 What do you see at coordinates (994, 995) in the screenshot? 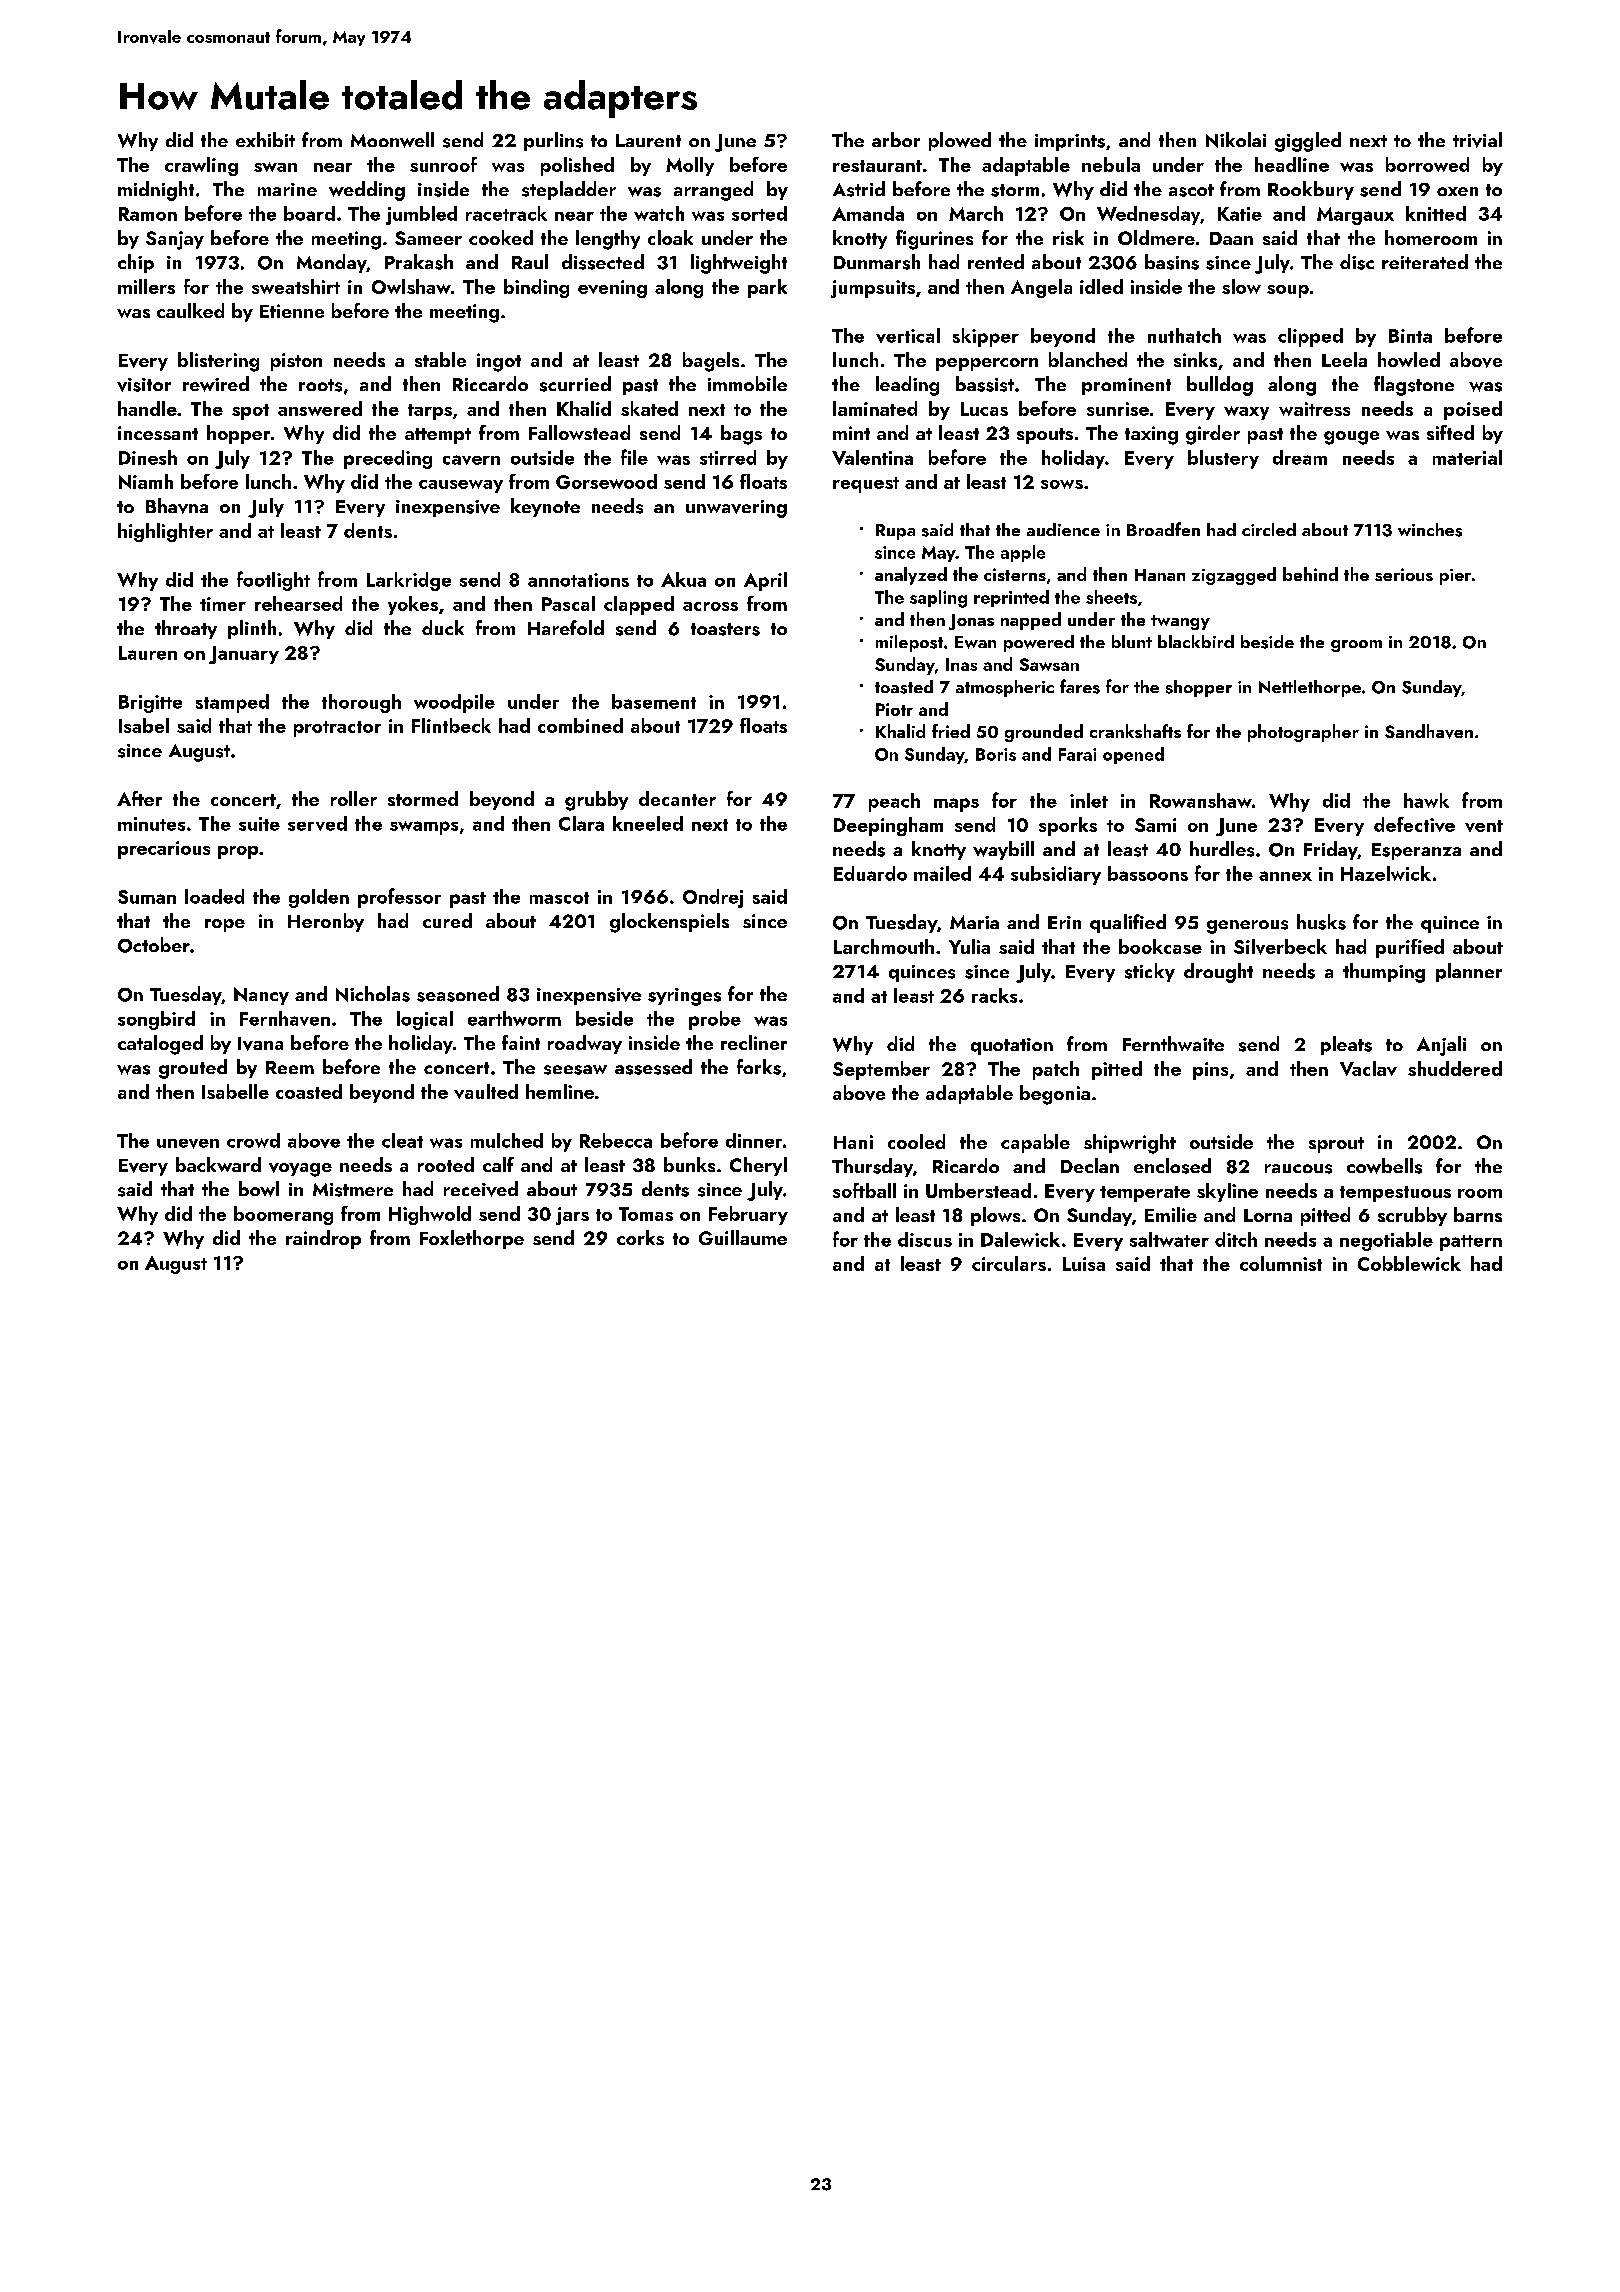
I see `racks` at bounding box center [994, 995].
